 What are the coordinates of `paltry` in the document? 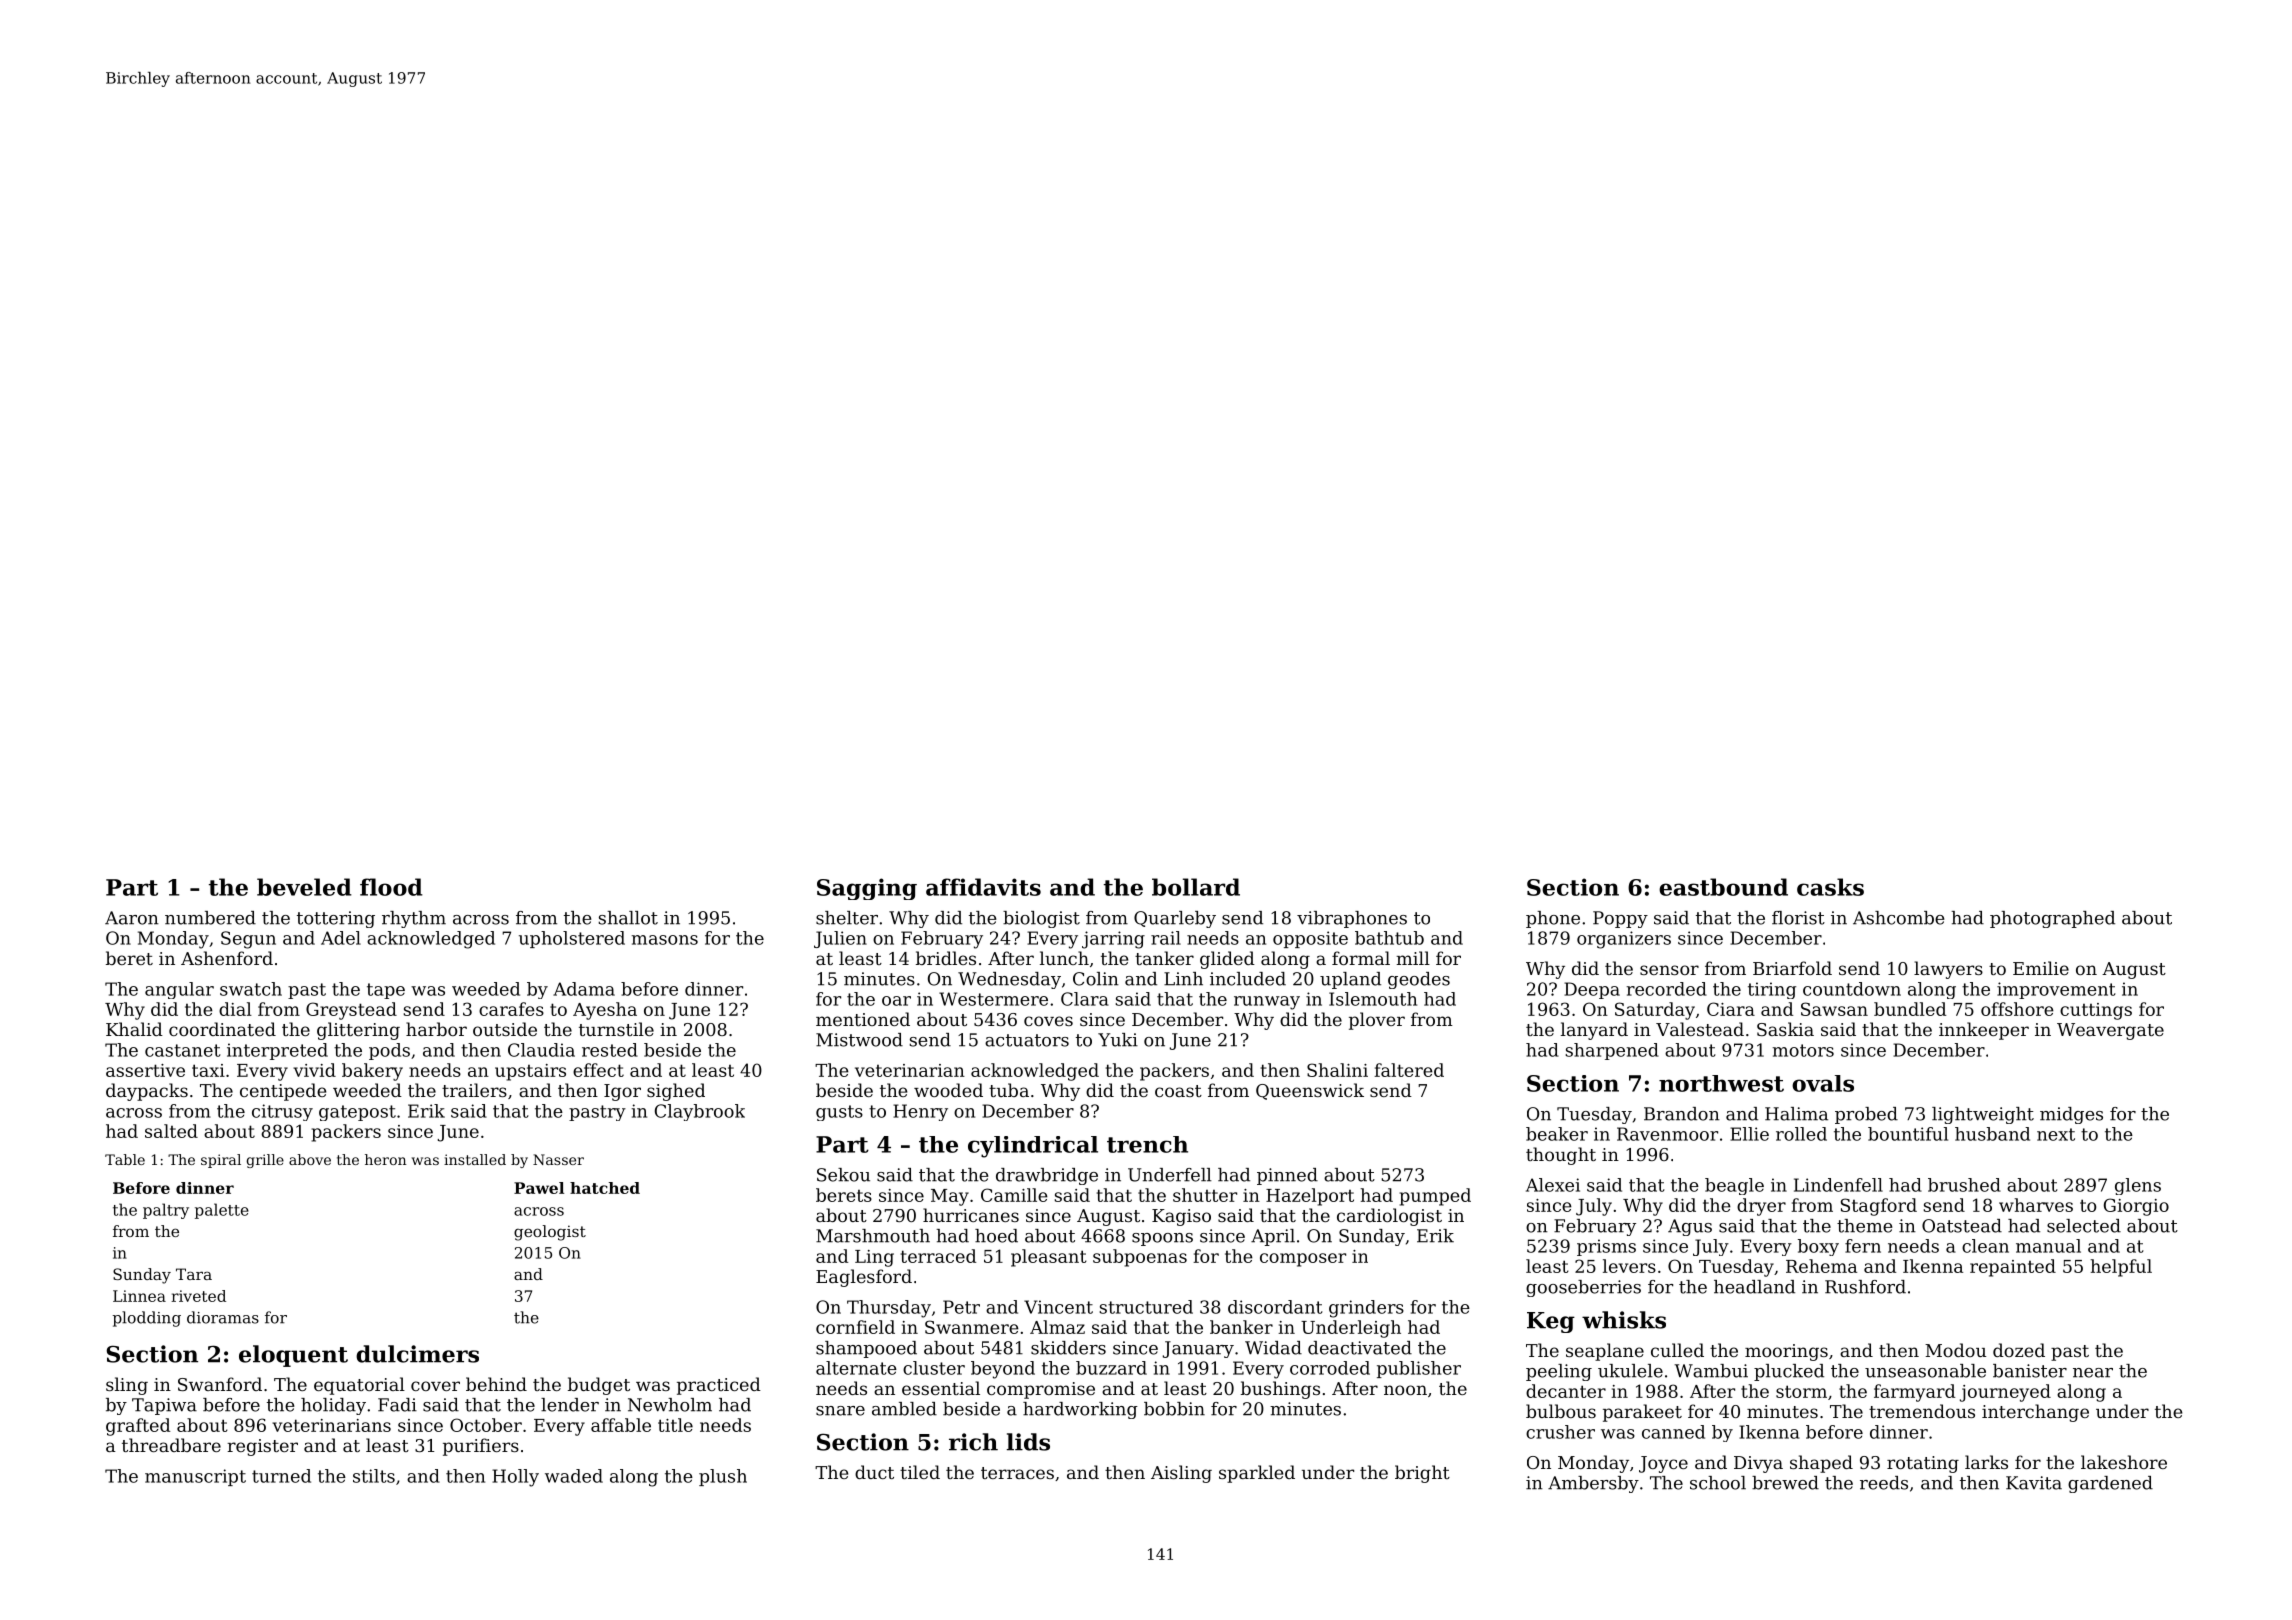 It's located at (166, 1211).
